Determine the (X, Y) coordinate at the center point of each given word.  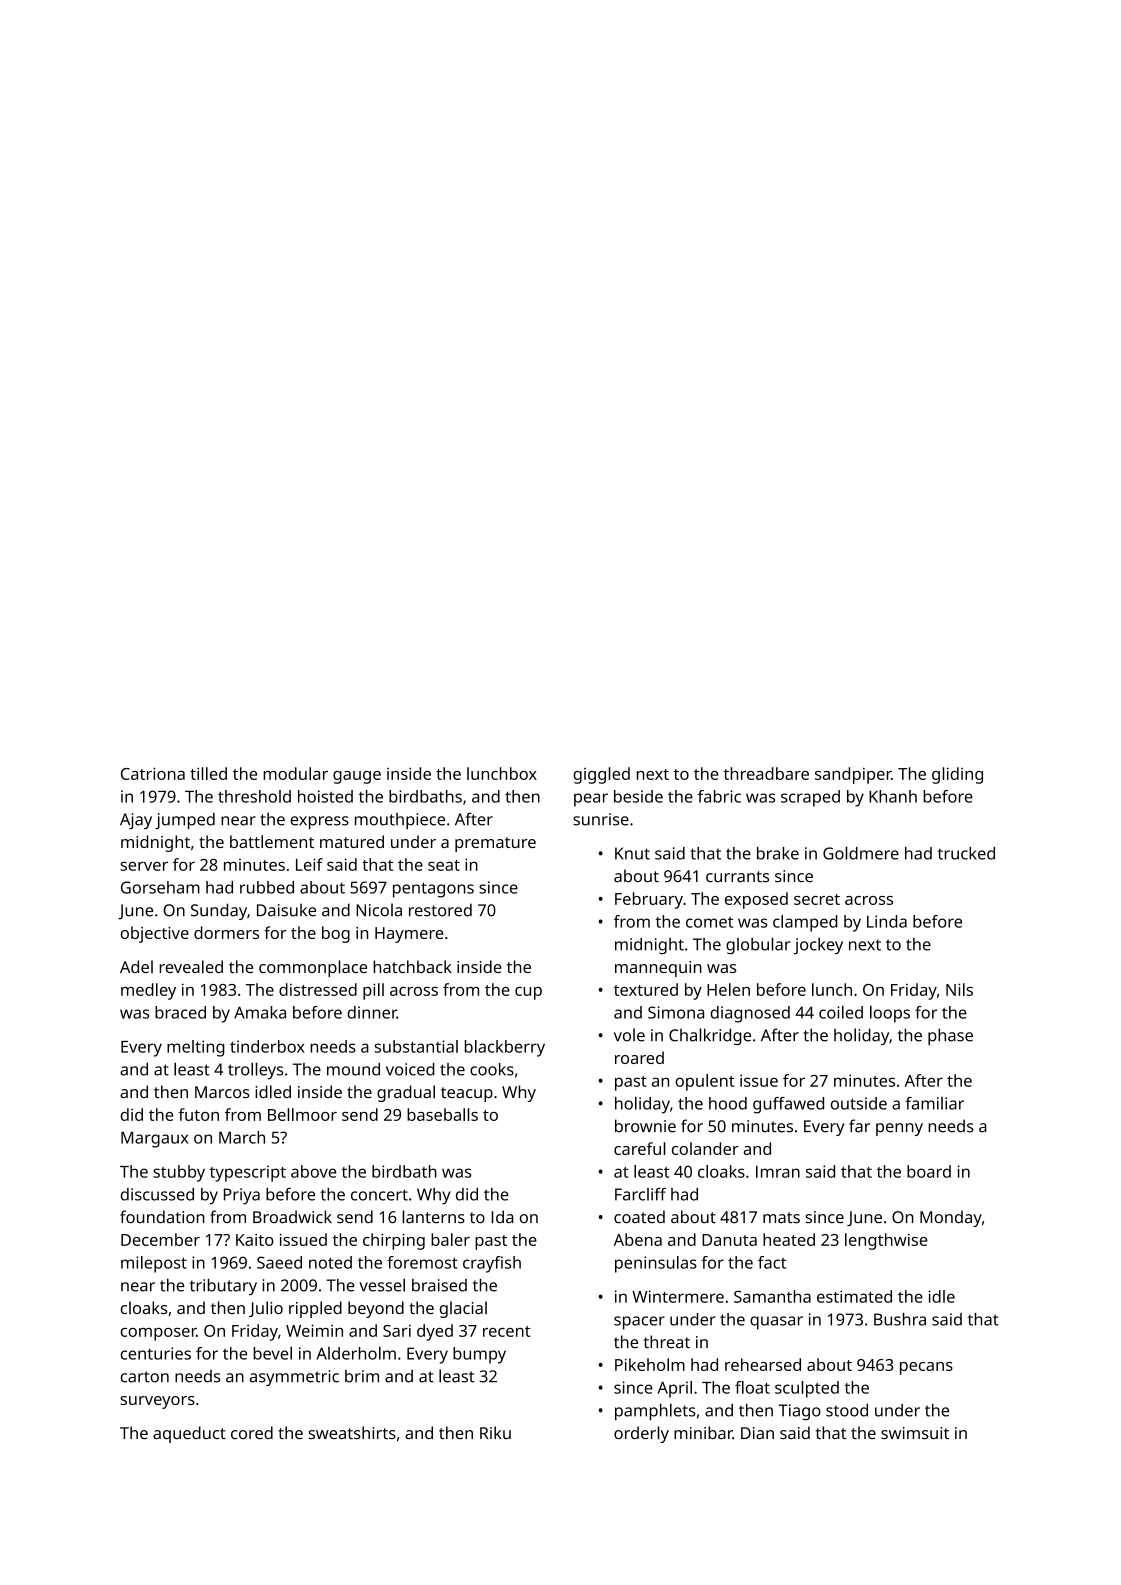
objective (155, 934)
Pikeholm (650, 1364)
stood (847, 1410)
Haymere (409, 935)
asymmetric (294, 1378)
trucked (966, 853)
